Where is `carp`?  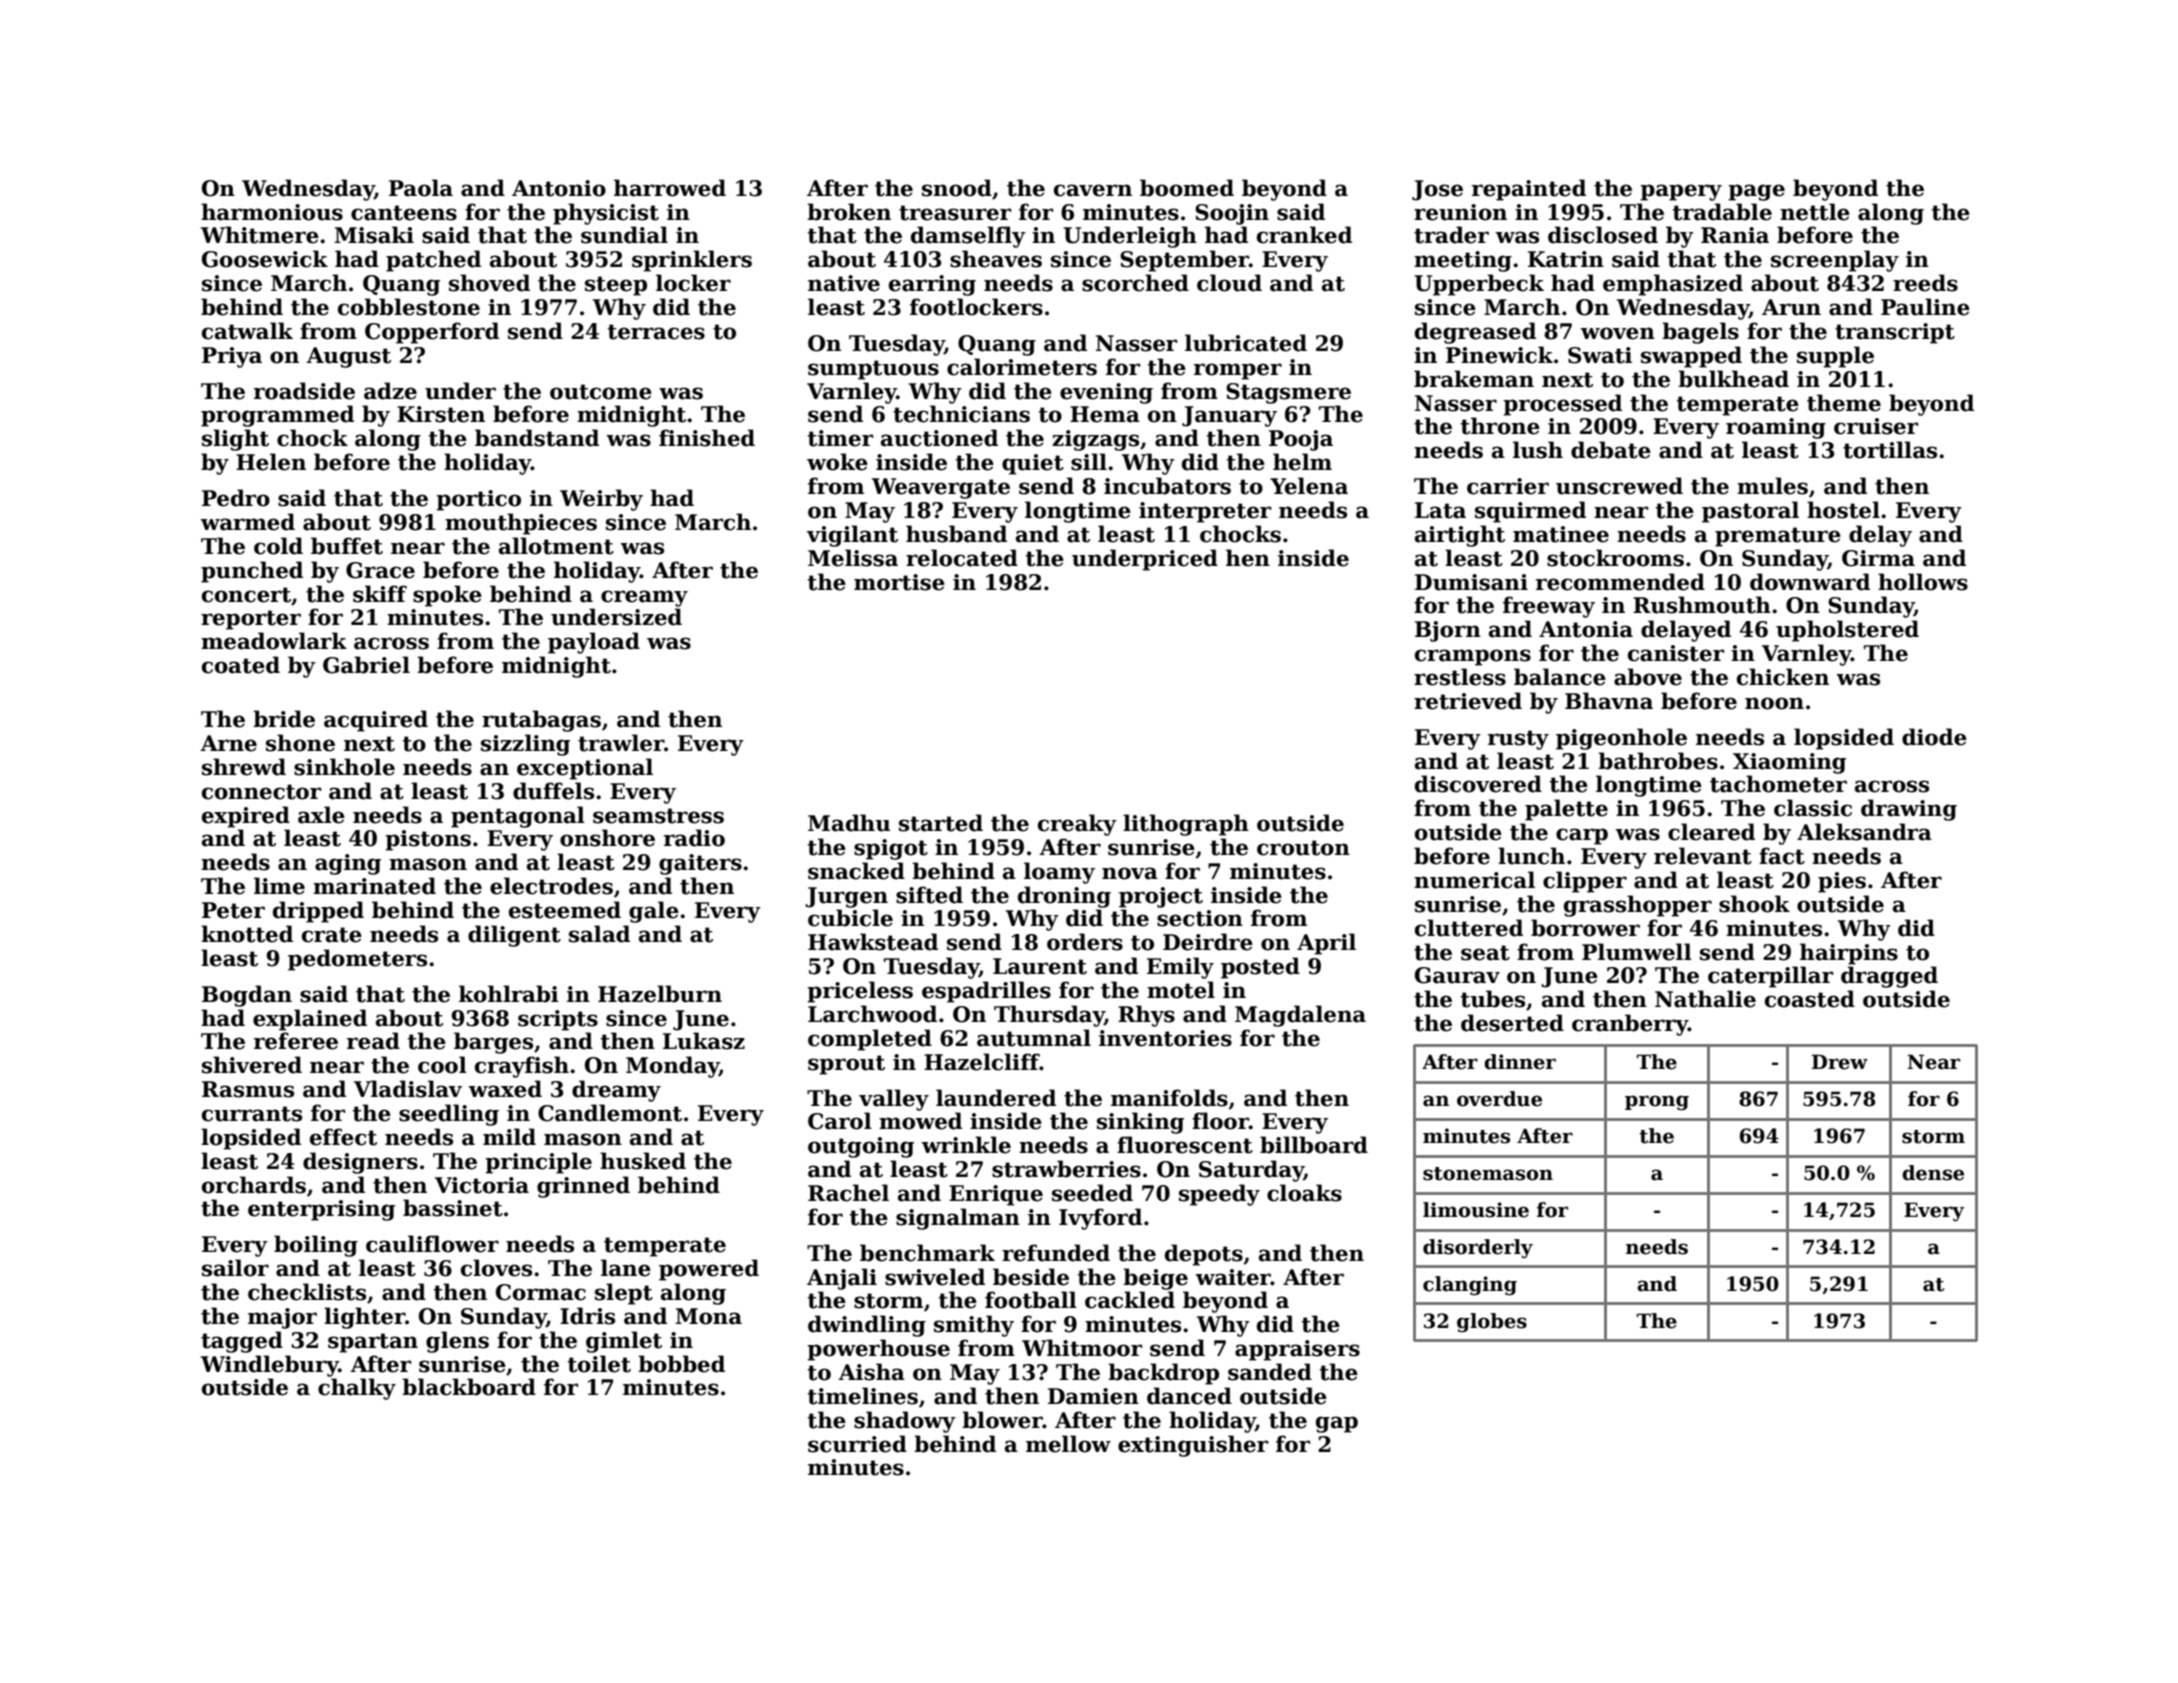 carp is located at coordinates (1582, 836).
